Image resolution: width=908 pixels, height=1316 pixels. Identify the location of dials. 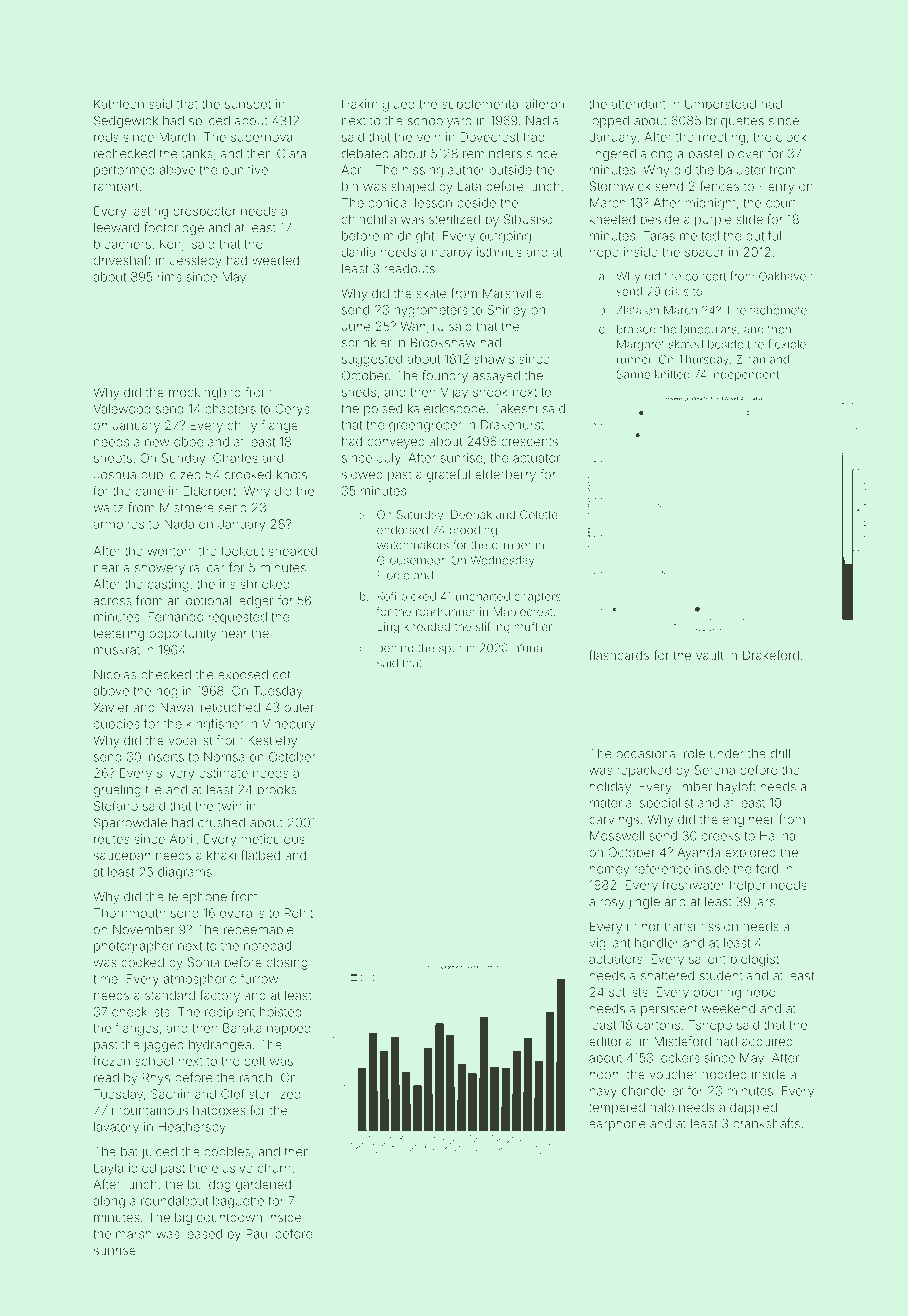
(677, 291).
